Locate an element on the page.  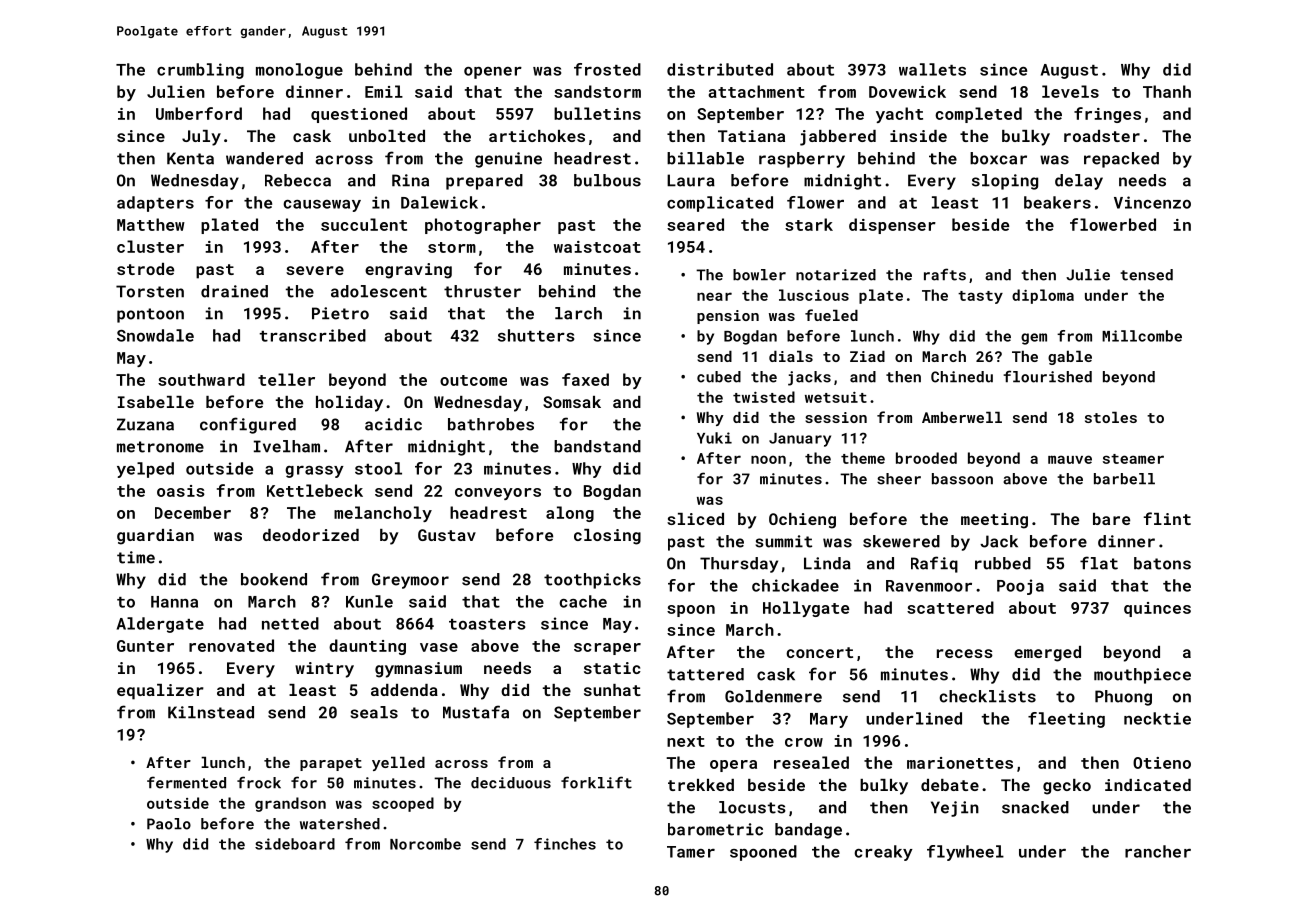
steamer is located at coordinates (1133, 459).
